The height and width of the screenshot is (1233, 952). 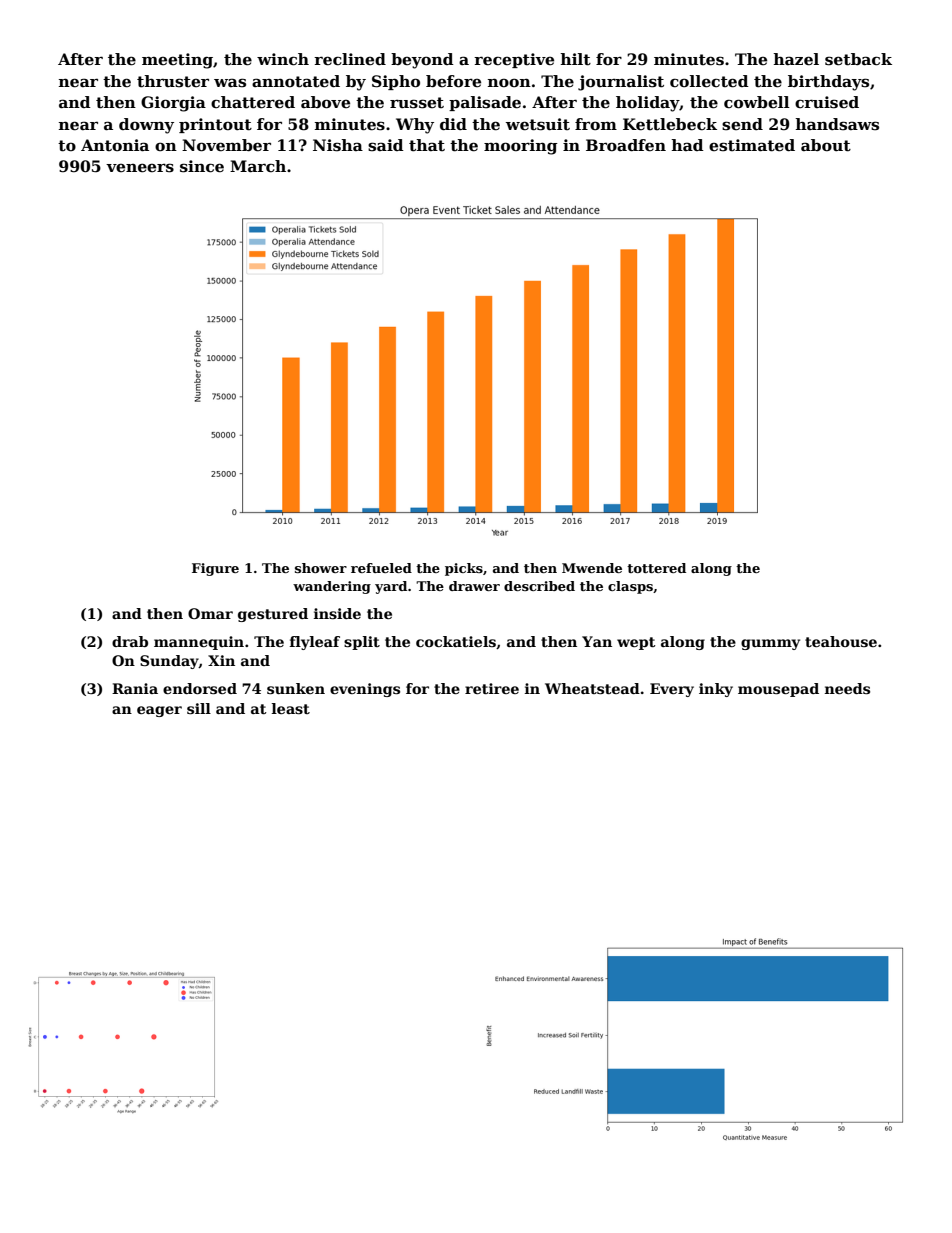 I want to click on about, so click(x=826, y=145).
